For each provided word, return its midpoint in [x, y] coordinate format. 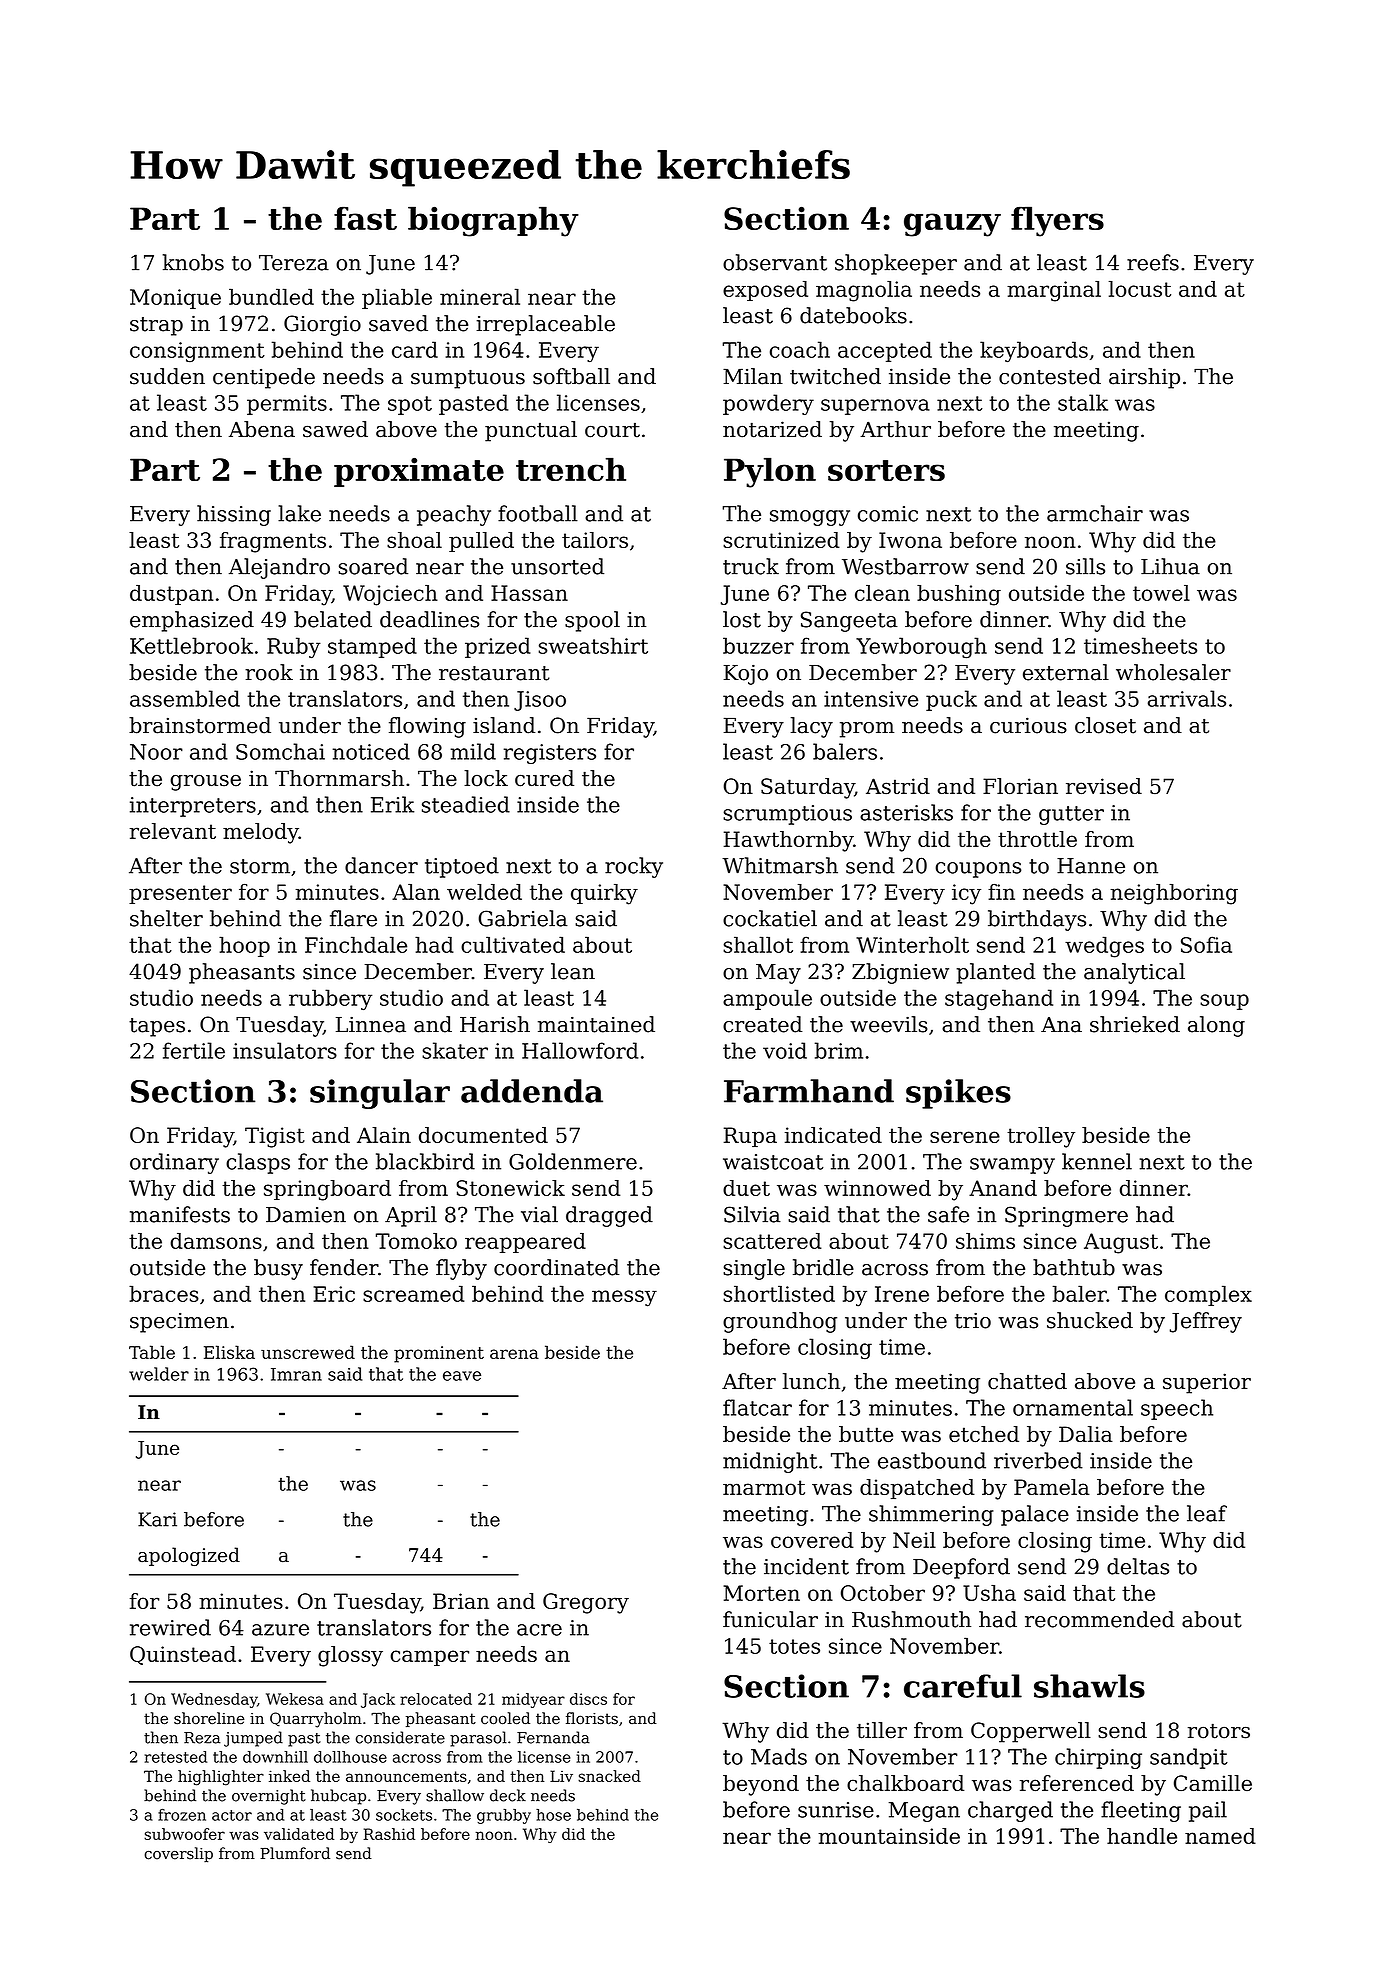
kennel [1097, 1161]
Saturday [808, 788]
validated [299, 1834]
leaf [1207, 1513]
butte [866, 1434]
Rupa [750, 1137]
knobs [193, 262]
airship [1144, 378]
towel [1161, 593]
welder [159, 1374]
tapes [157, 1027]
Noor [156, 752]
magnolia [864, 291]
